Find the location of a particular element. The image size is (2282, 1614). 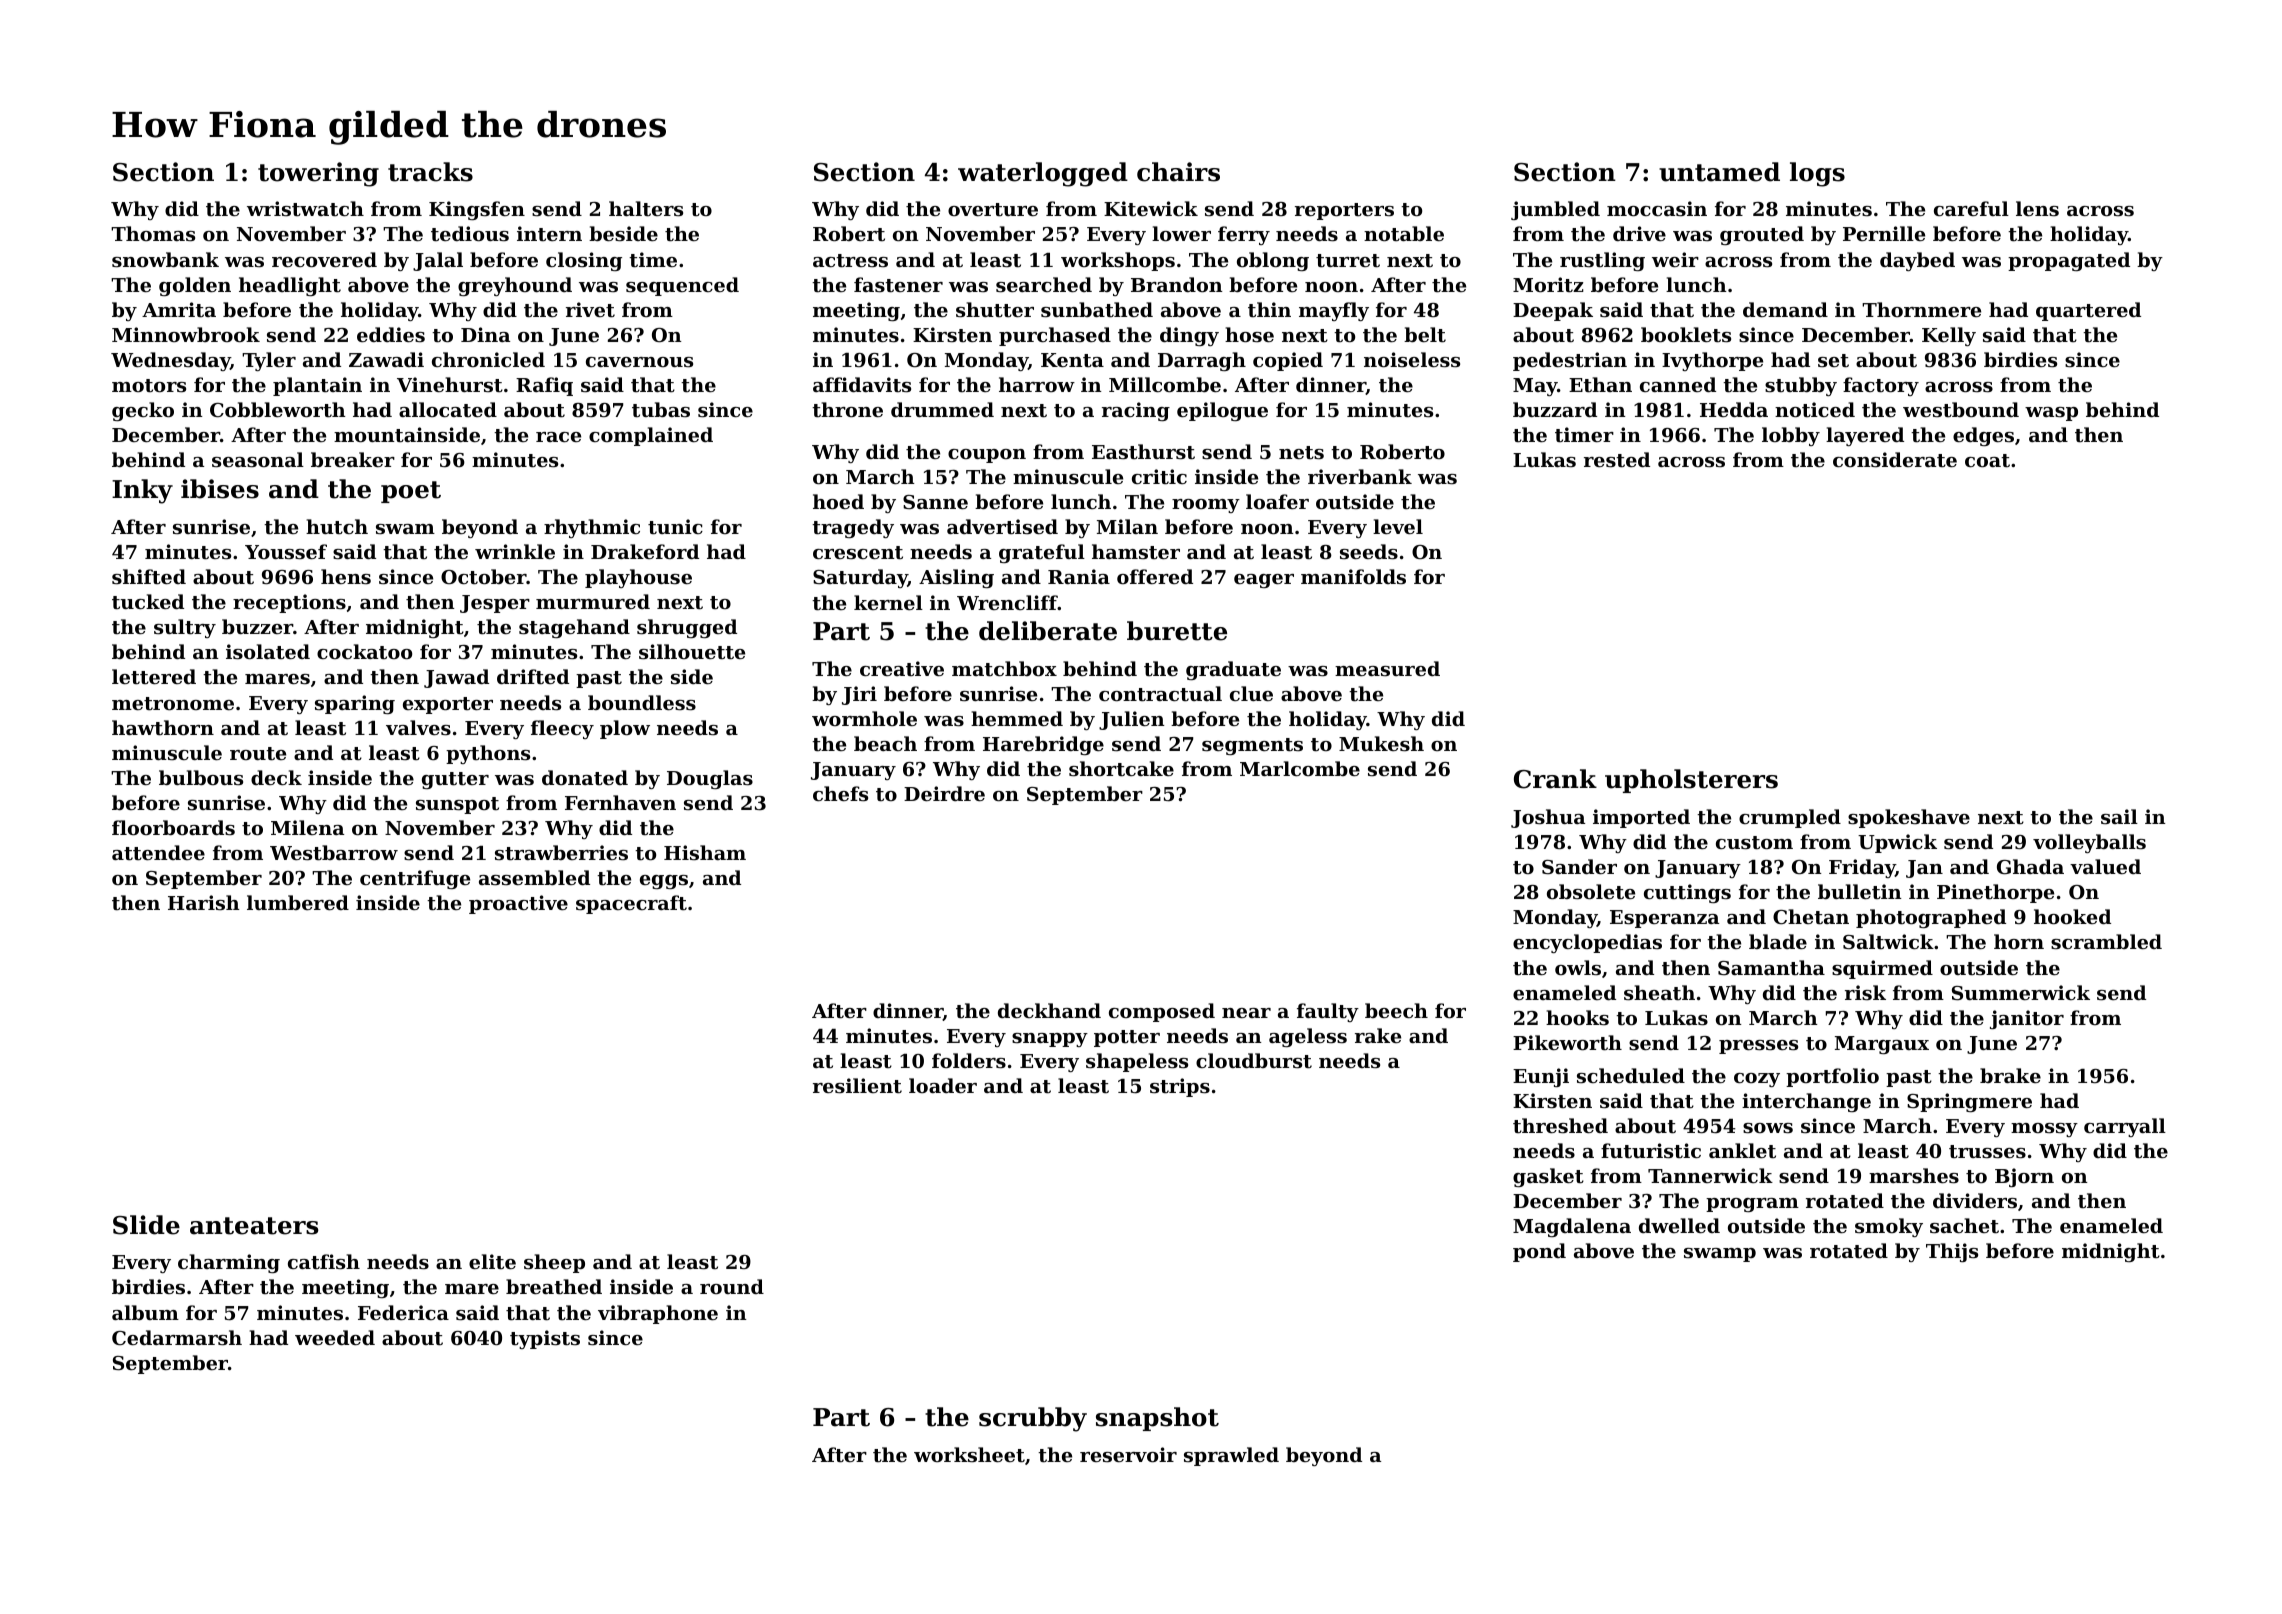

Cedarmarsh is located at coordinates (177, 1338).
